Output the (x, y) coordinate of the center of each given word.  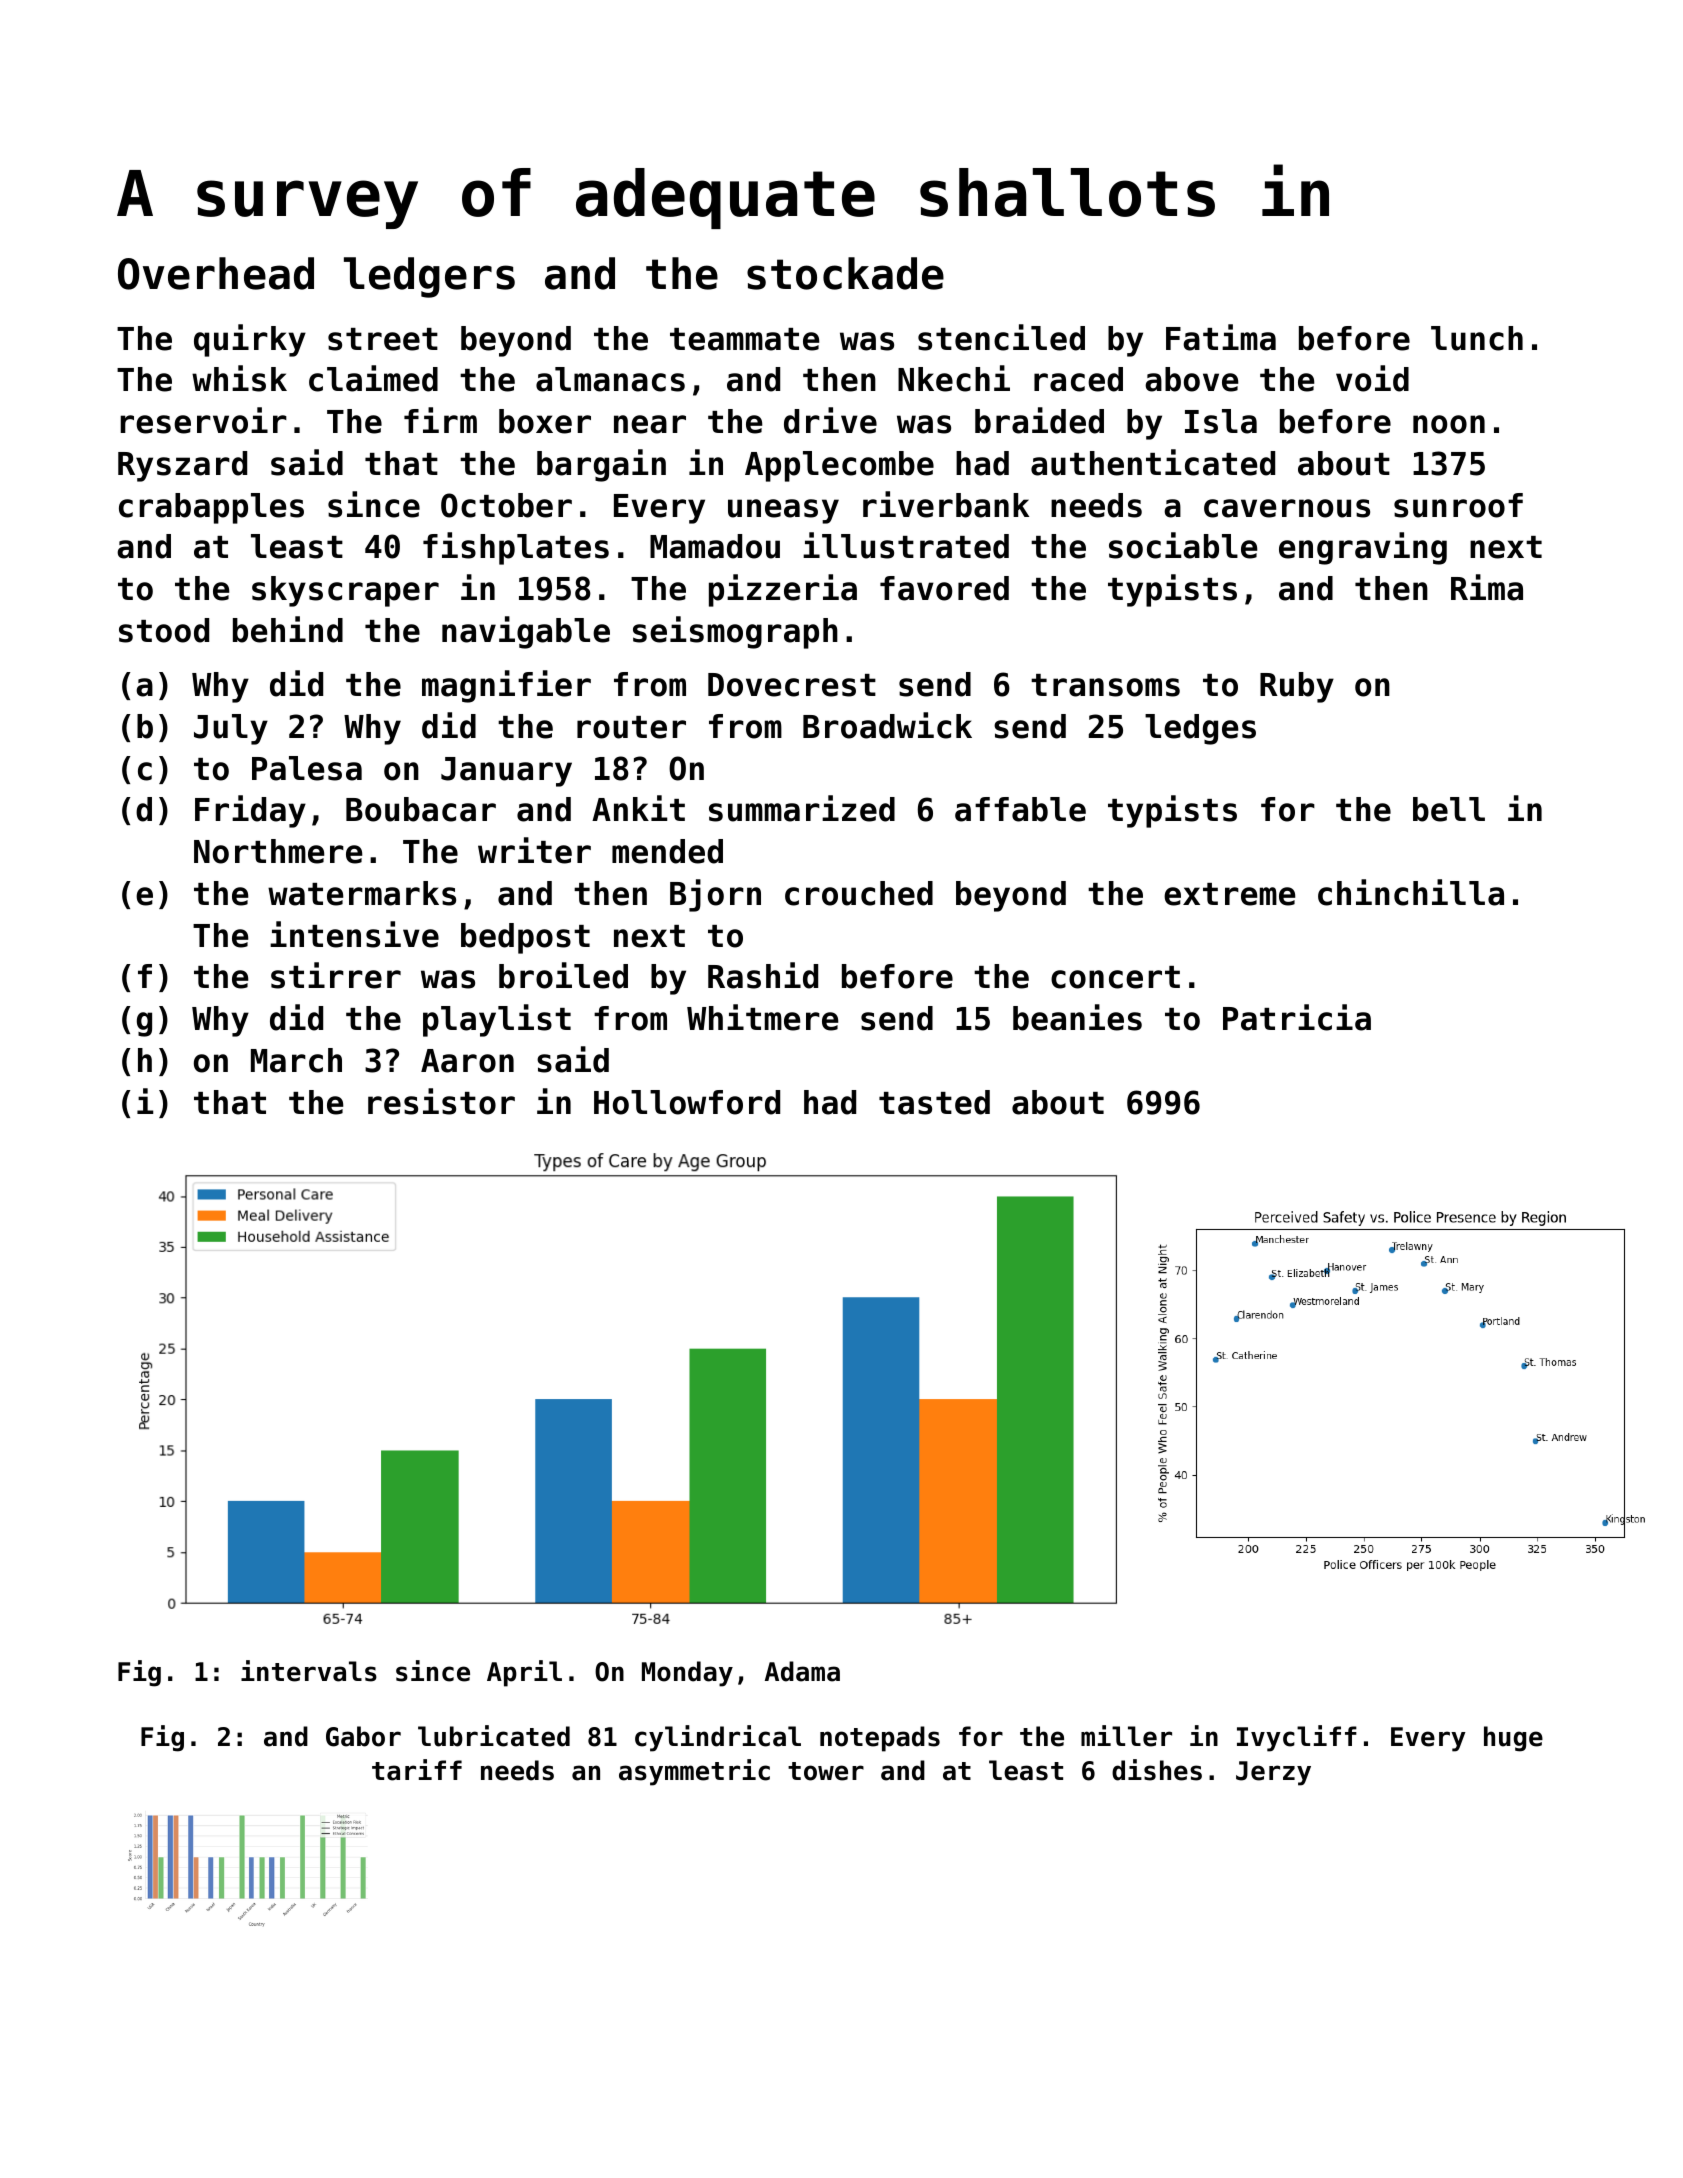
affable (1020, 809)
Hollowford (687, 1102)
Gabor (363, 1736)
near (650, 424)
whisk (239, 378)
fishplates (516, 548)
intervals (309, 1671)
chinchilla (1411, 892)
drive (830, 420)
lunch (1477, 338)
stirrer (336, 975)
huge (1513, 1739)
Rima (1487, 587)
